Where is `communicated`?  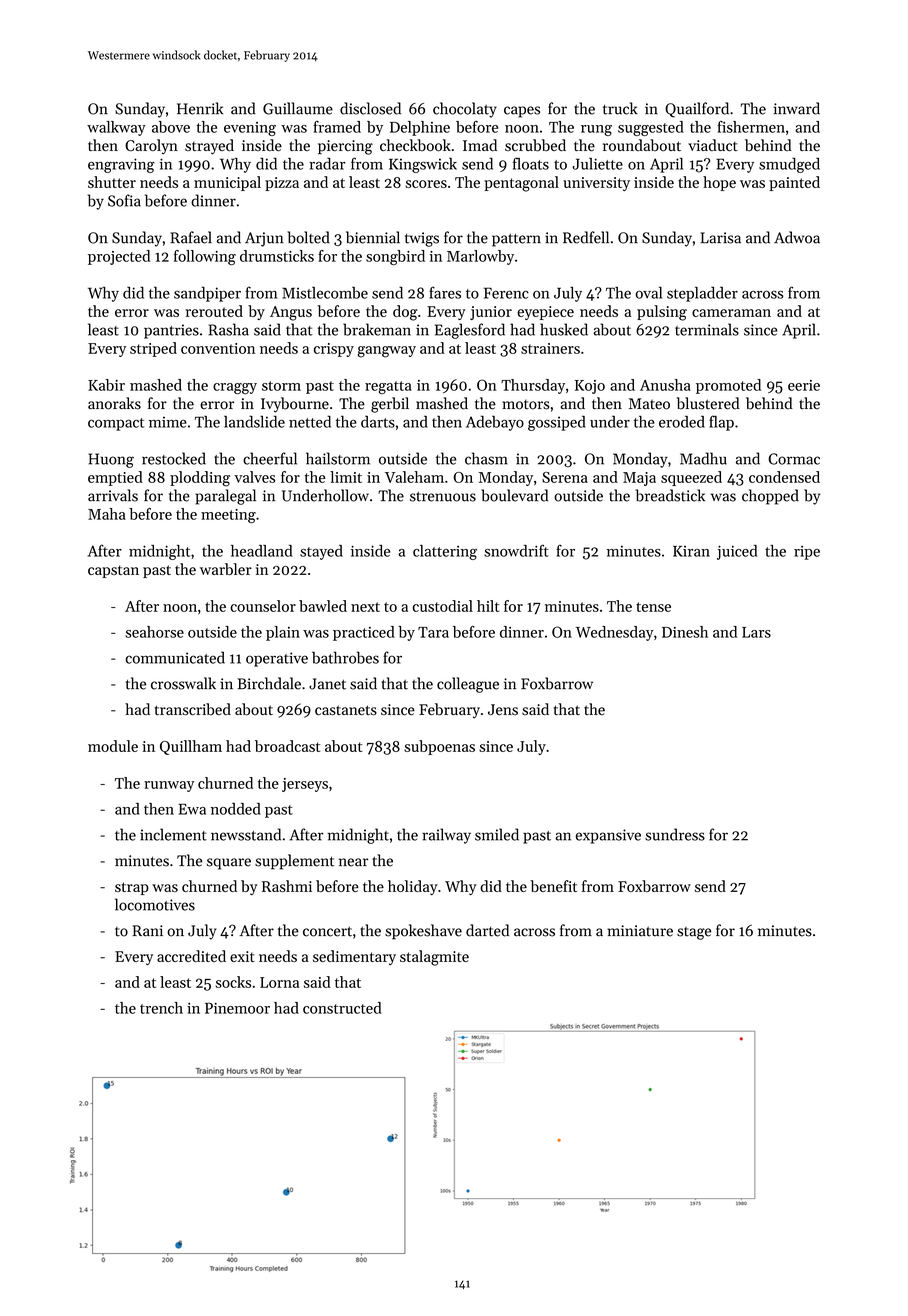
communicated is located at coordinates (175, 657).
